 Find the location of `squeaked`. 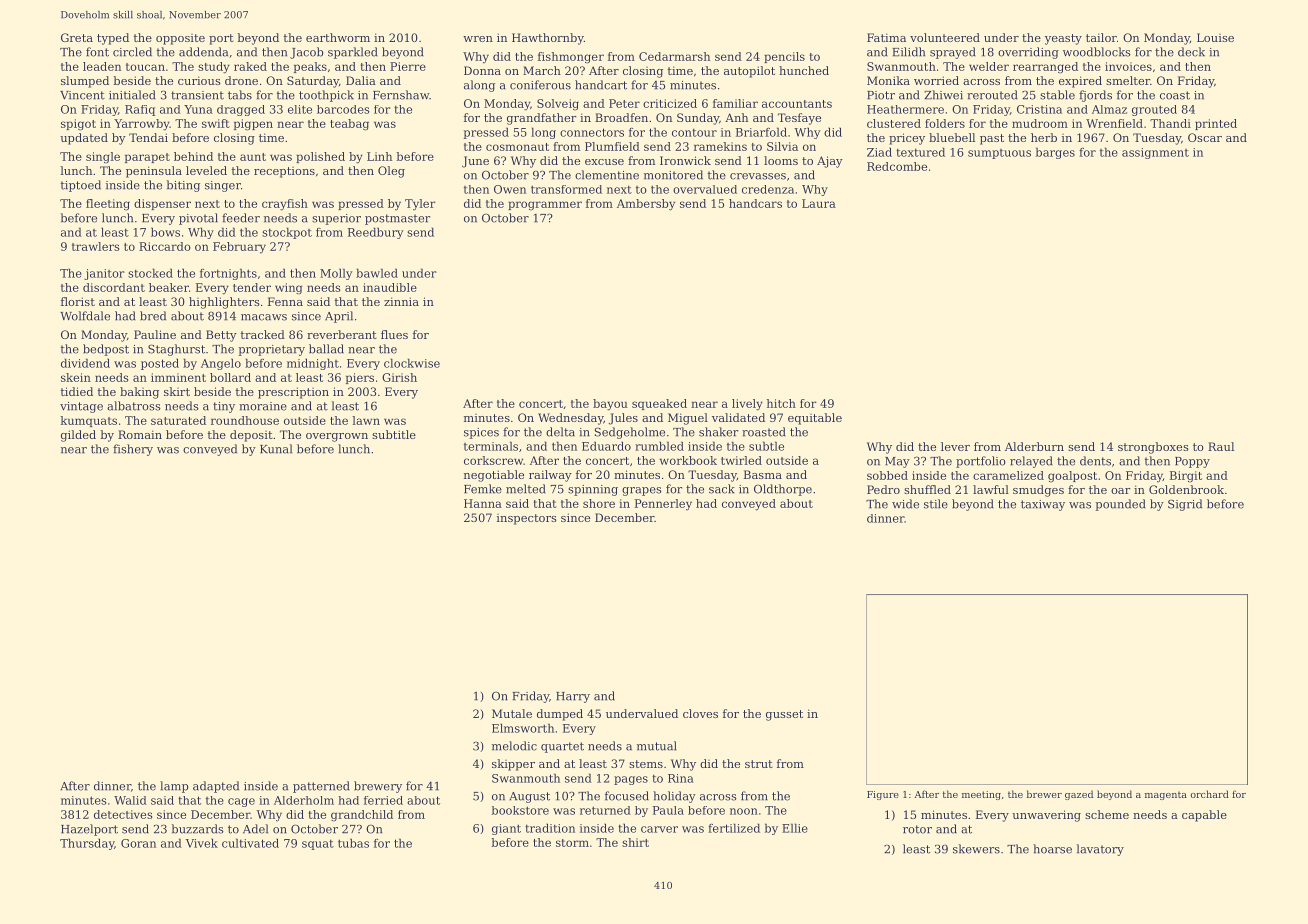

squeaked is located at coordinates (659, 404).
